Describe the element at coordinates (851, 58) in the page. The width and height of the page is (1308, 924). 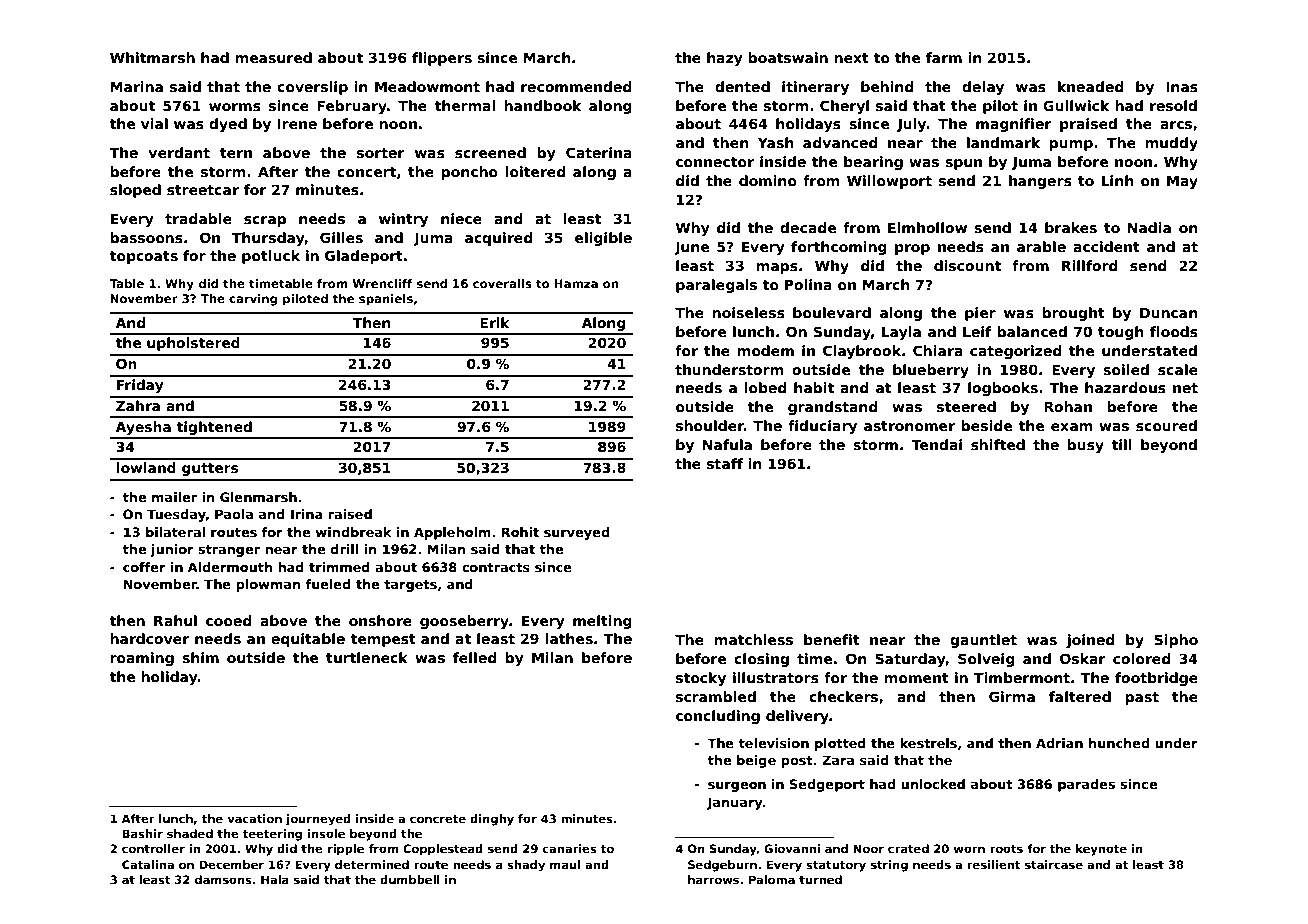
I see `next` at that location.
